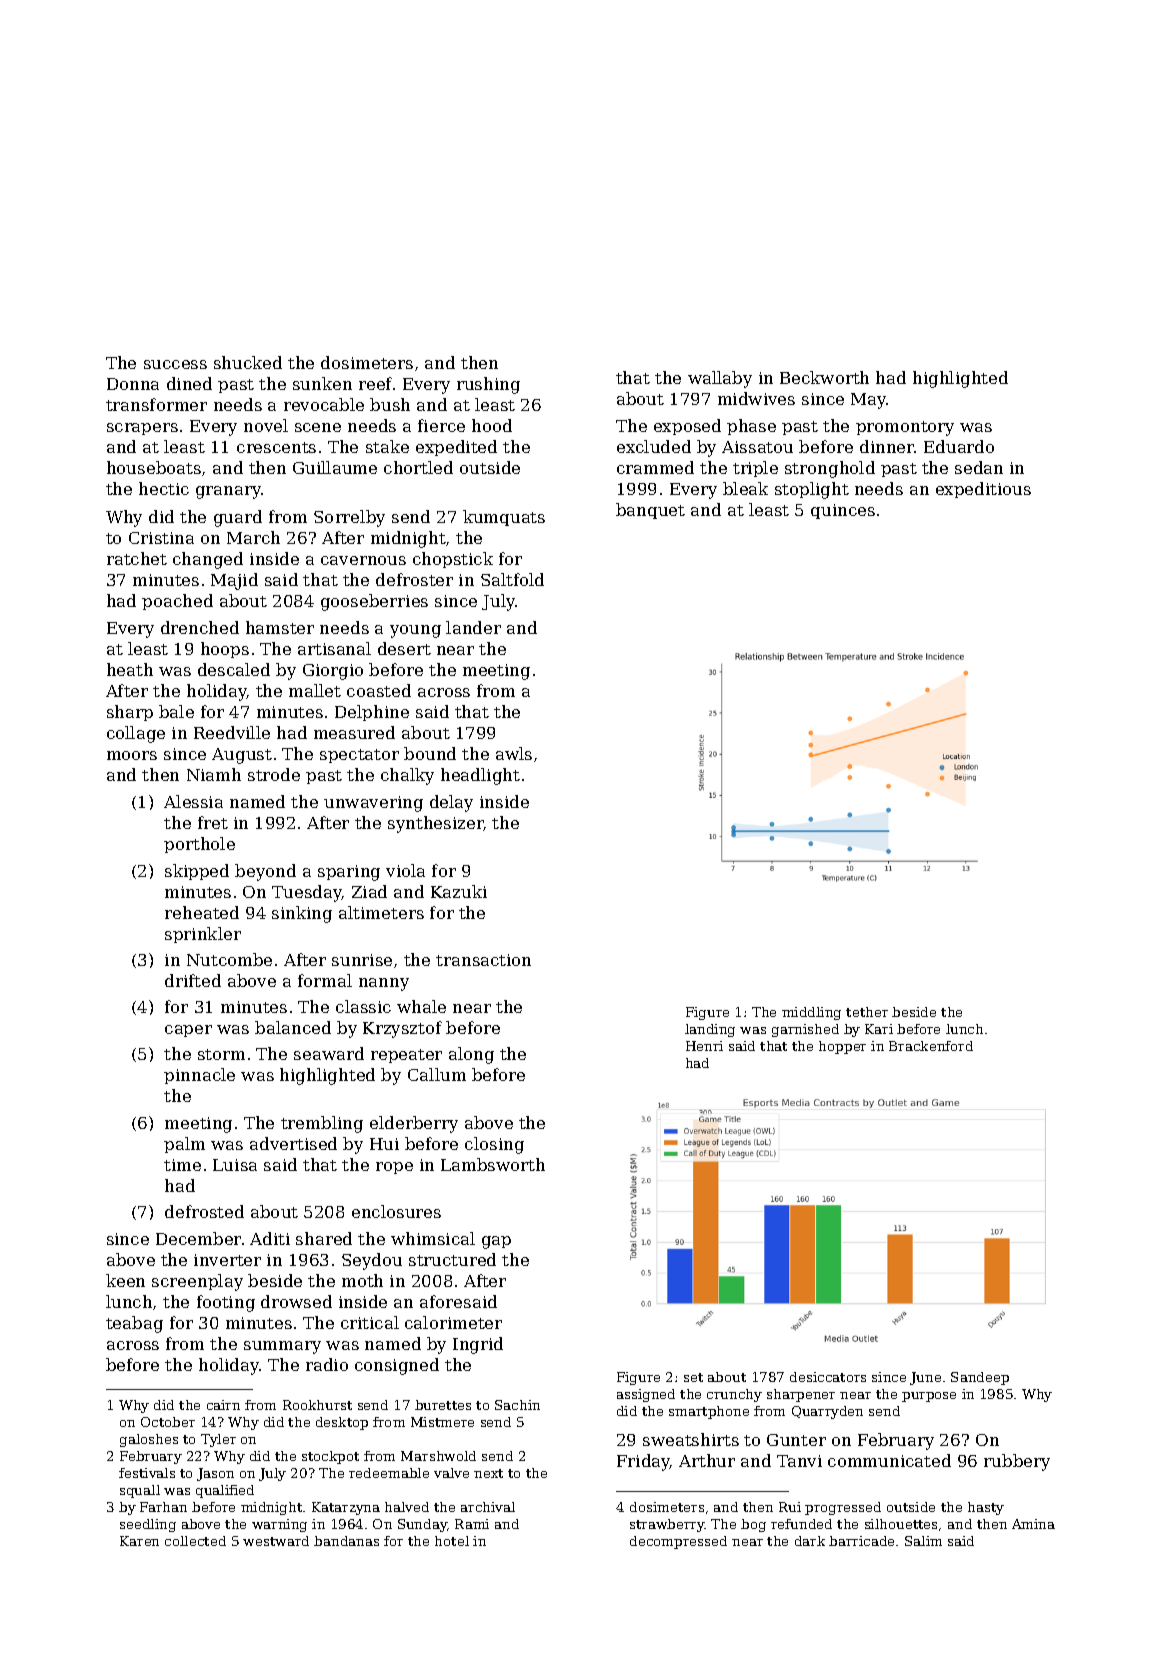 The image size is (1165, 1654). I want to click on bandanas, so click(346, 1541).
